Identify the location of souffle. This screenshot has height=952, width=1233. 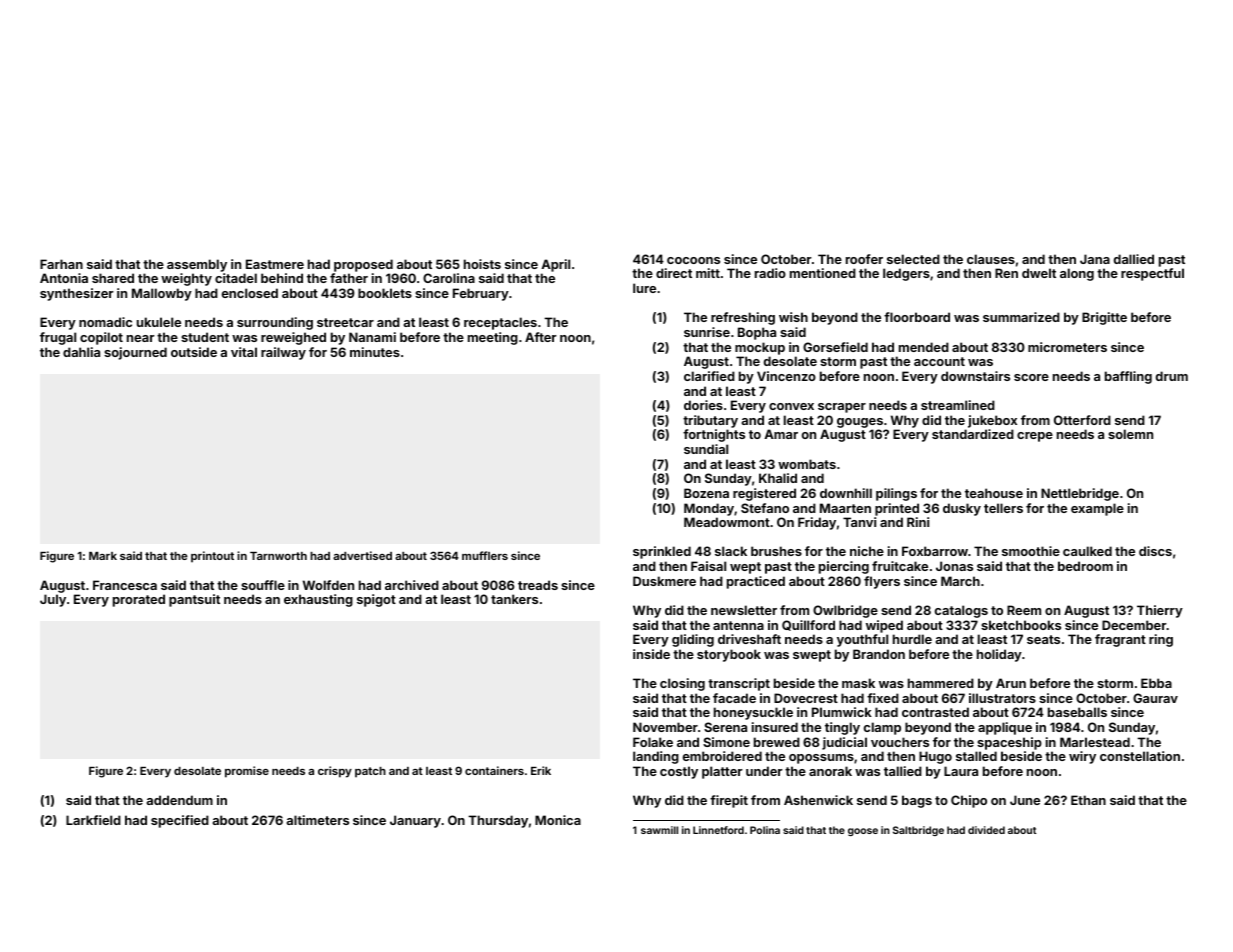
(263, 585).
